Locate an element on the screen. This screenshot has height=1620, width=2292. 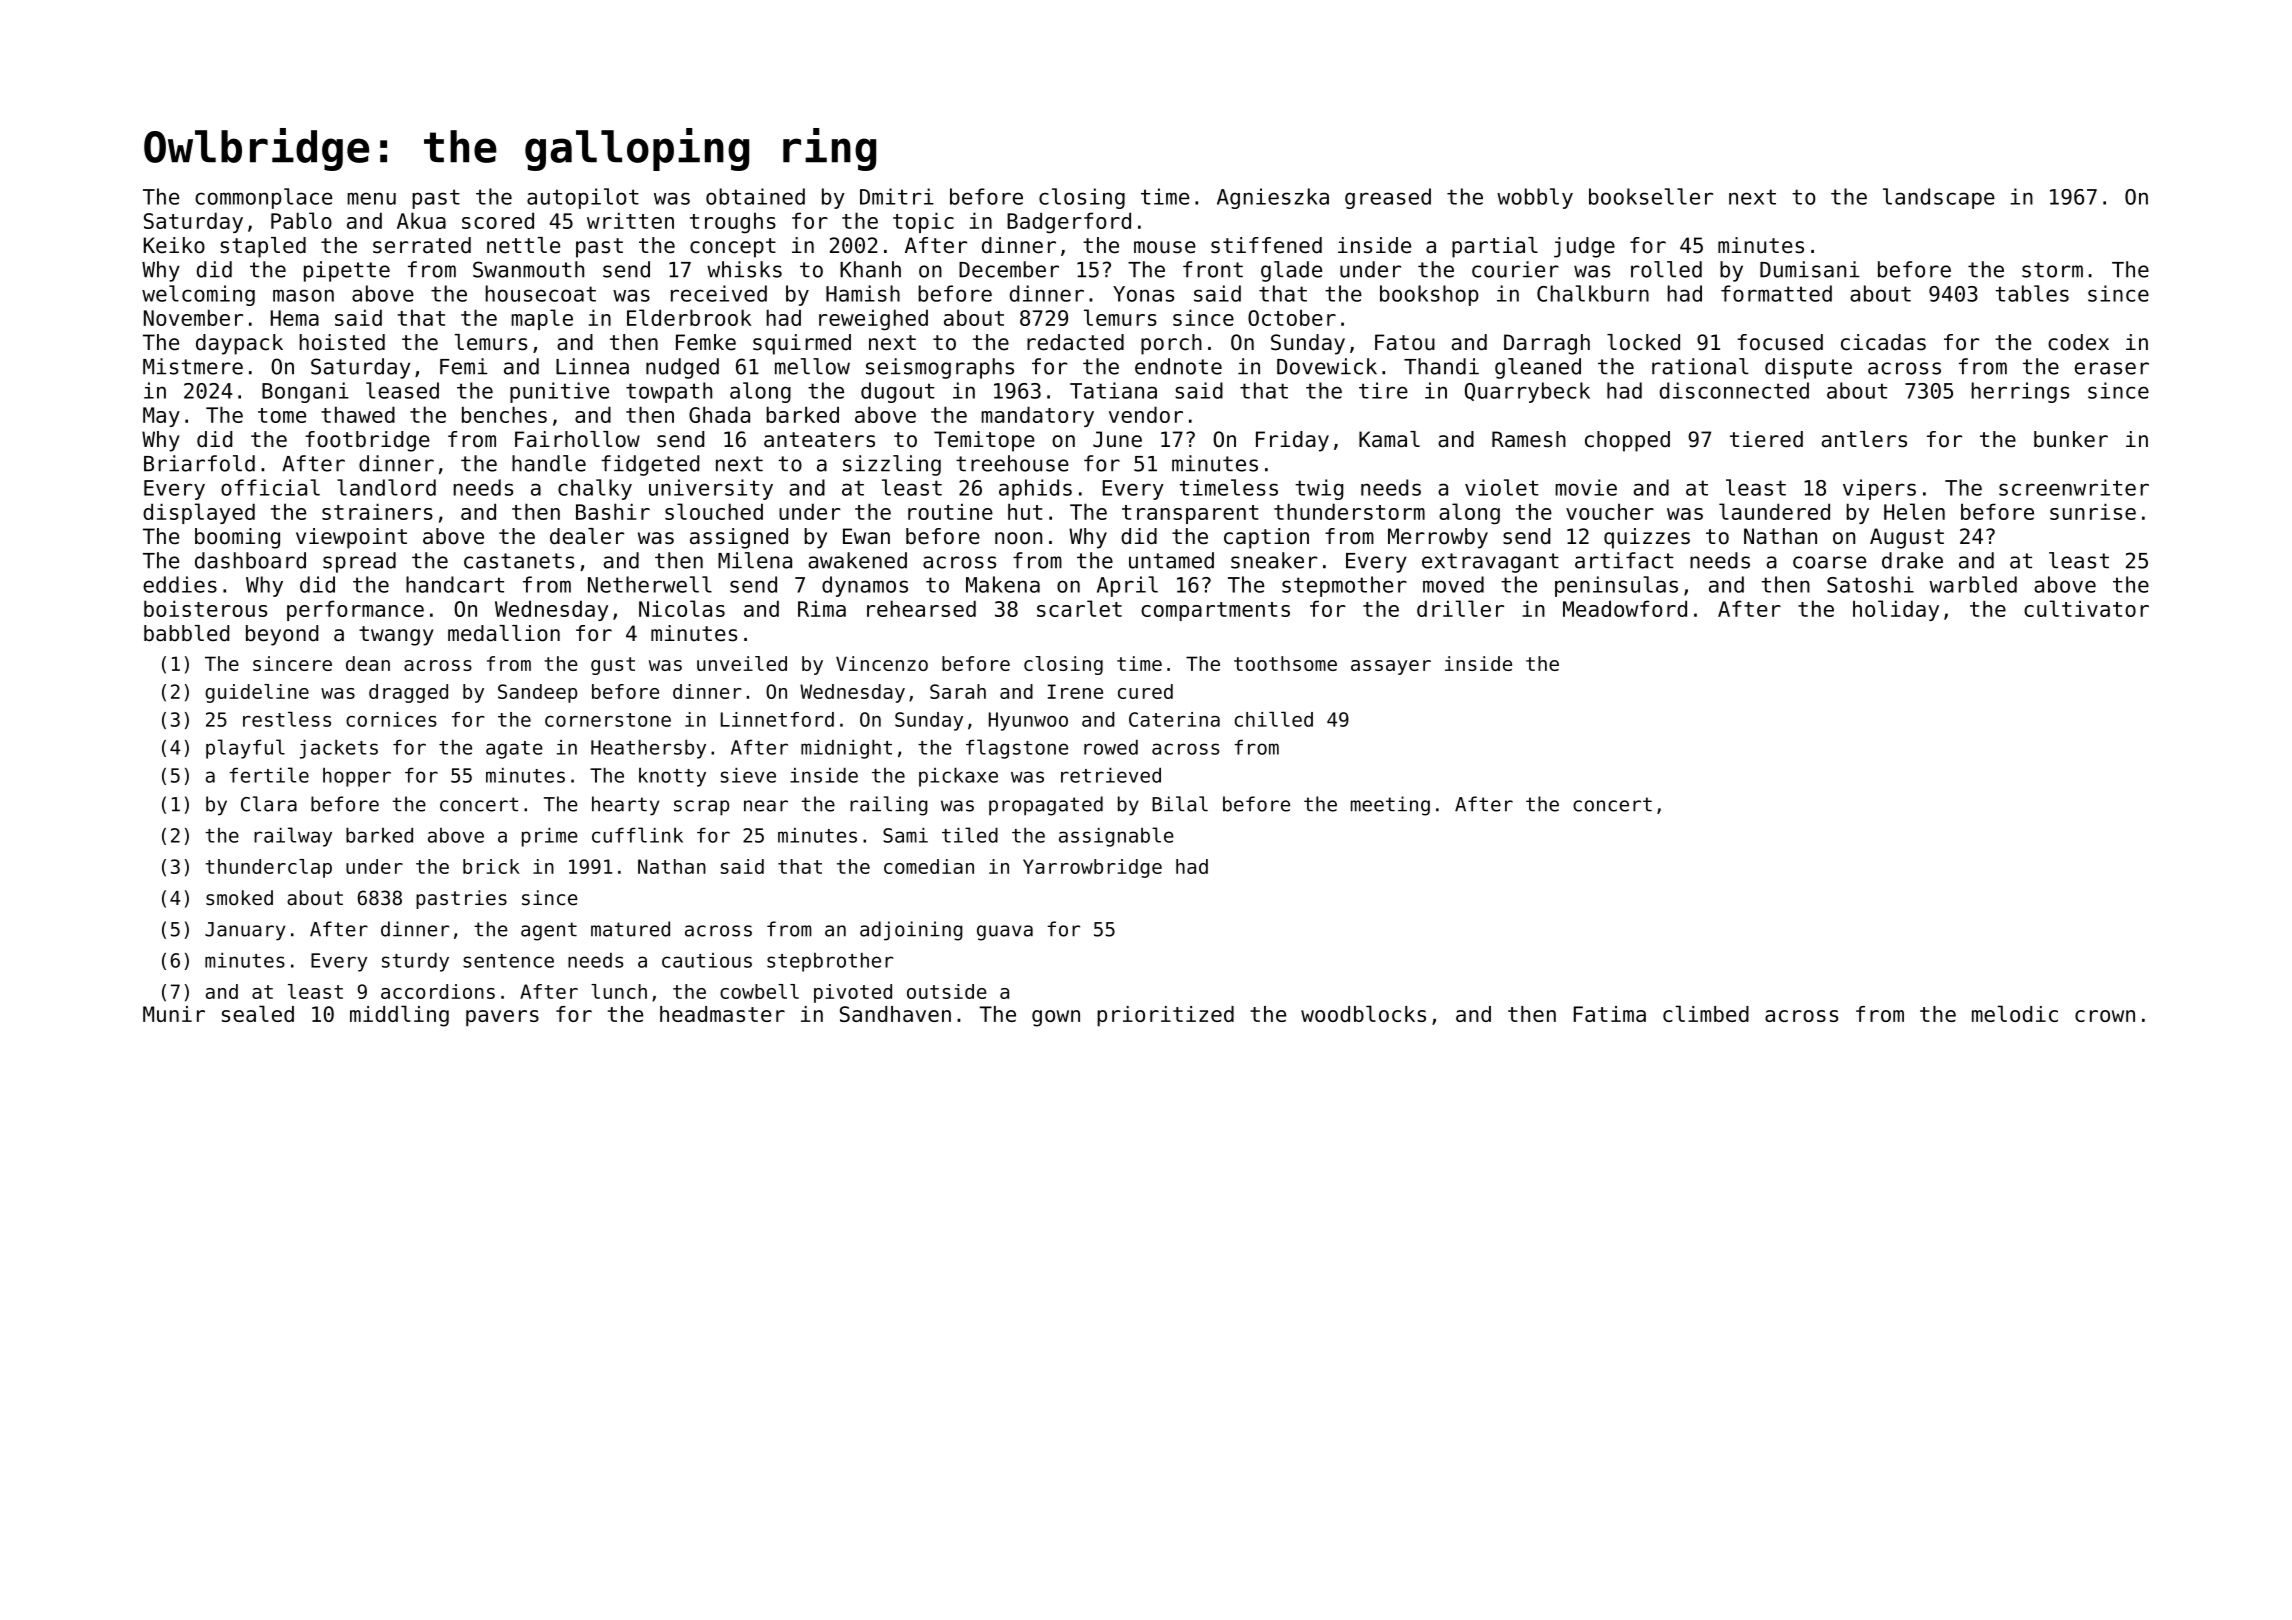
January is located at coordinates (245, 931).
